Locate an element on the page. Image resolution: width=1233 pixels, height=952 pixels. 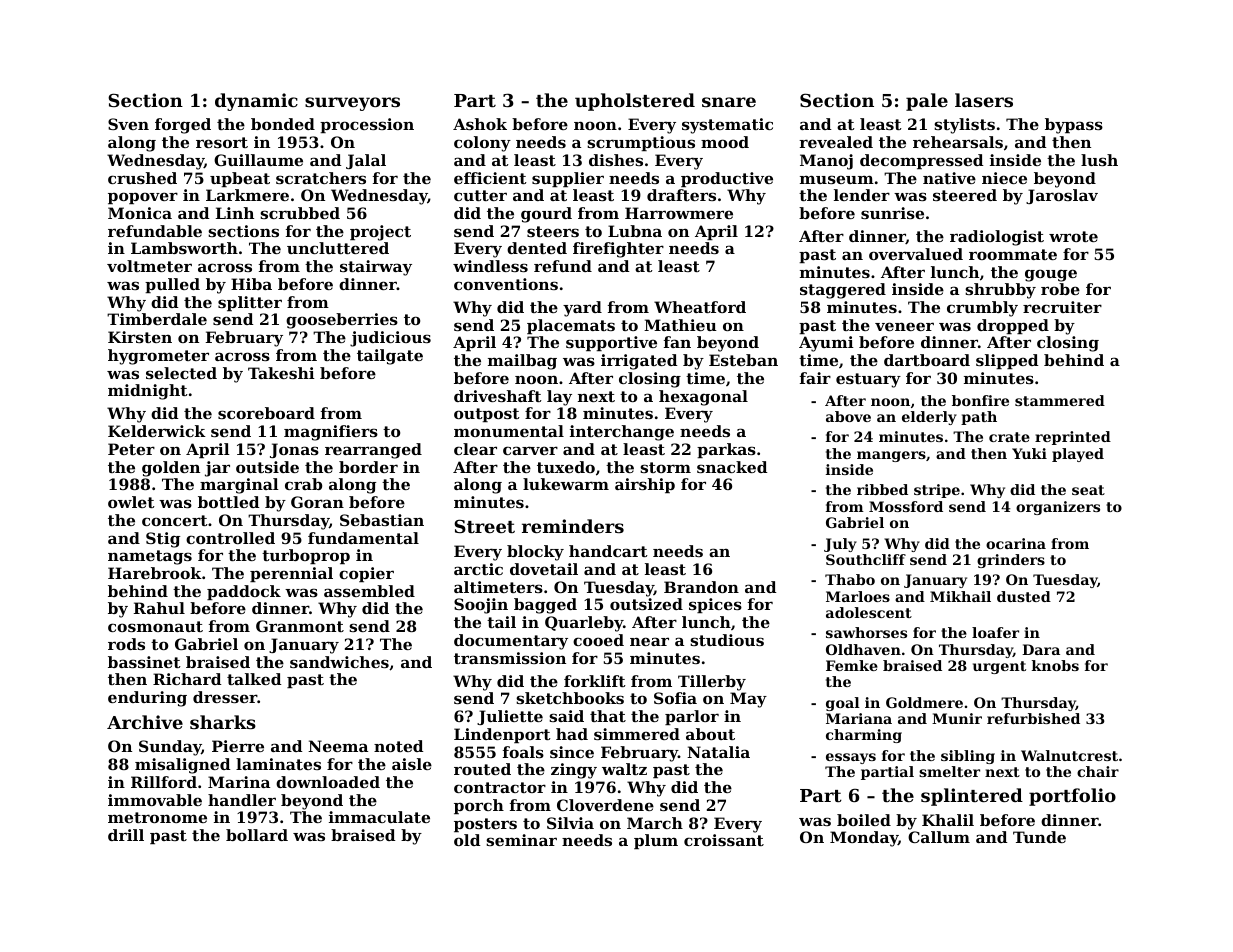
immovable is located at coordinates (155, 800).
